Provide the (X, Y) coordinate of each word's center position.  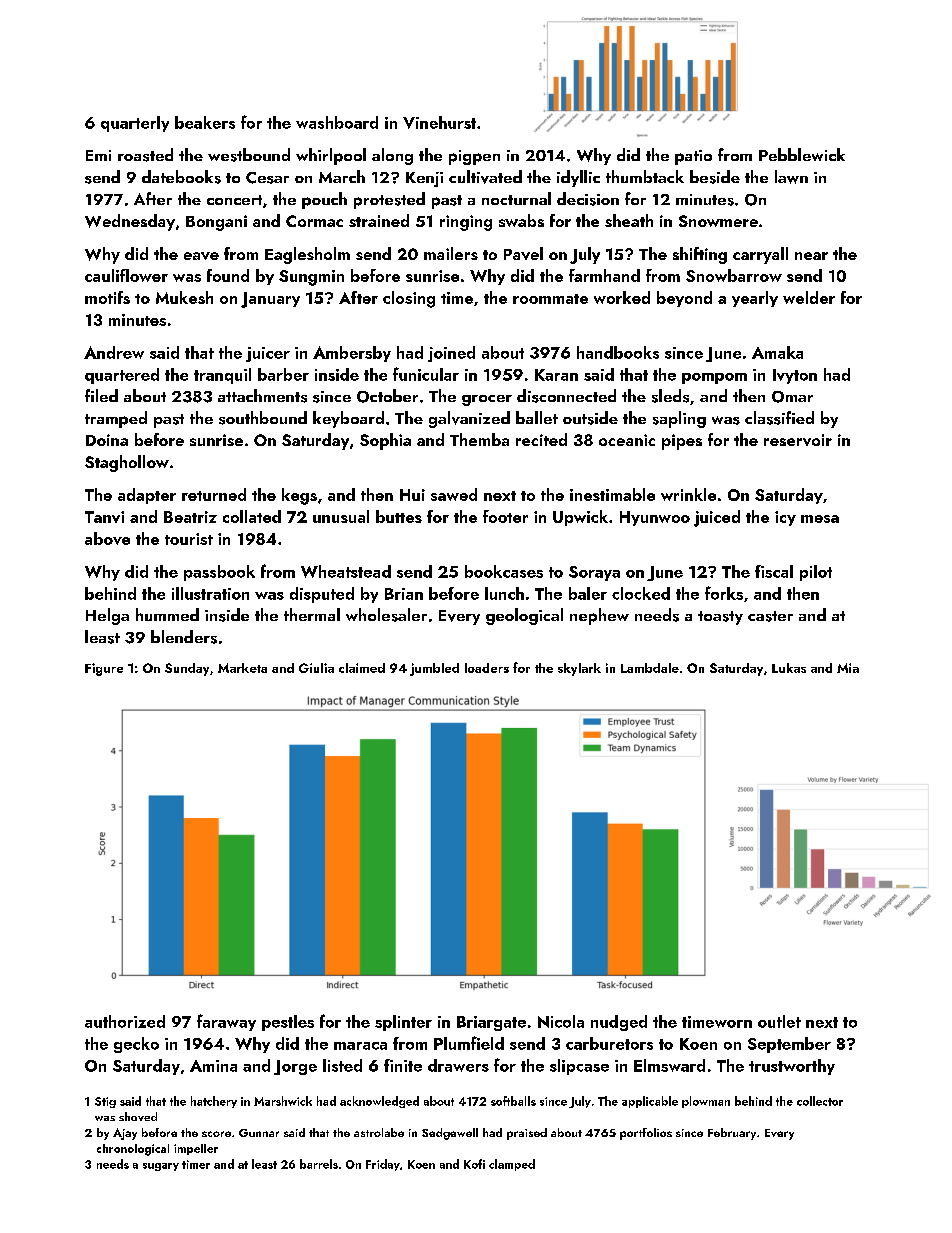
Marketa (242, 668)
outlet (779, 1021)
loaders (487, 668)
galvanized (469, 419)
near (811, 256)
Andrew (114, 352)
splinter (403, 1023)
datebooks (181, 177)
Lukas (789, 668)
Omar (792, 397)
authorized (125, 1021)
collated (252, 516)
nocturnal (516, 198)
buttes (399, 516)
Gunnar (259, 1133)
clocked (641, 593)
